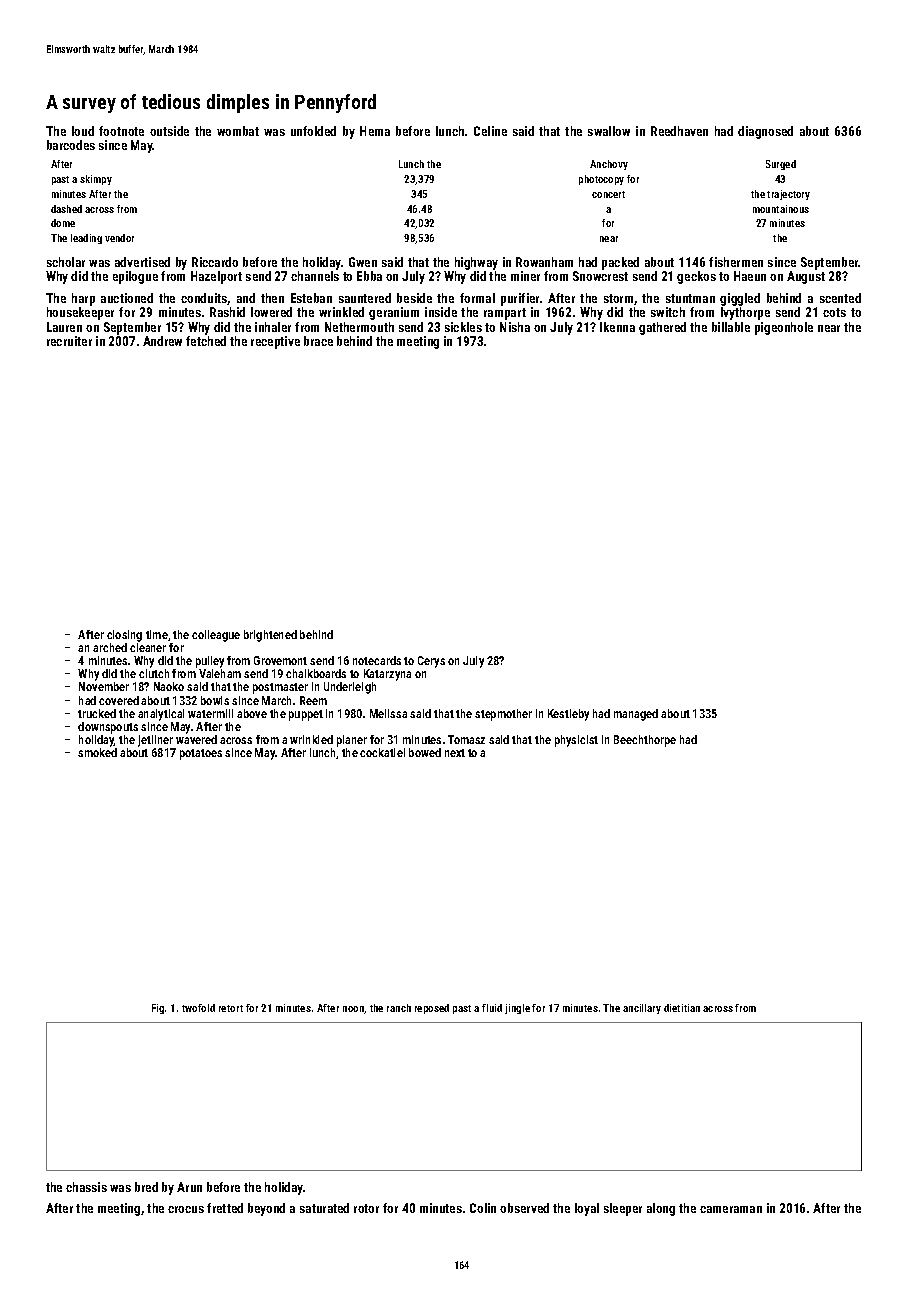  What do you see at coordinates (375, 131) in the screenshot?
I see `Hema` at bounding box center [375, 131].
